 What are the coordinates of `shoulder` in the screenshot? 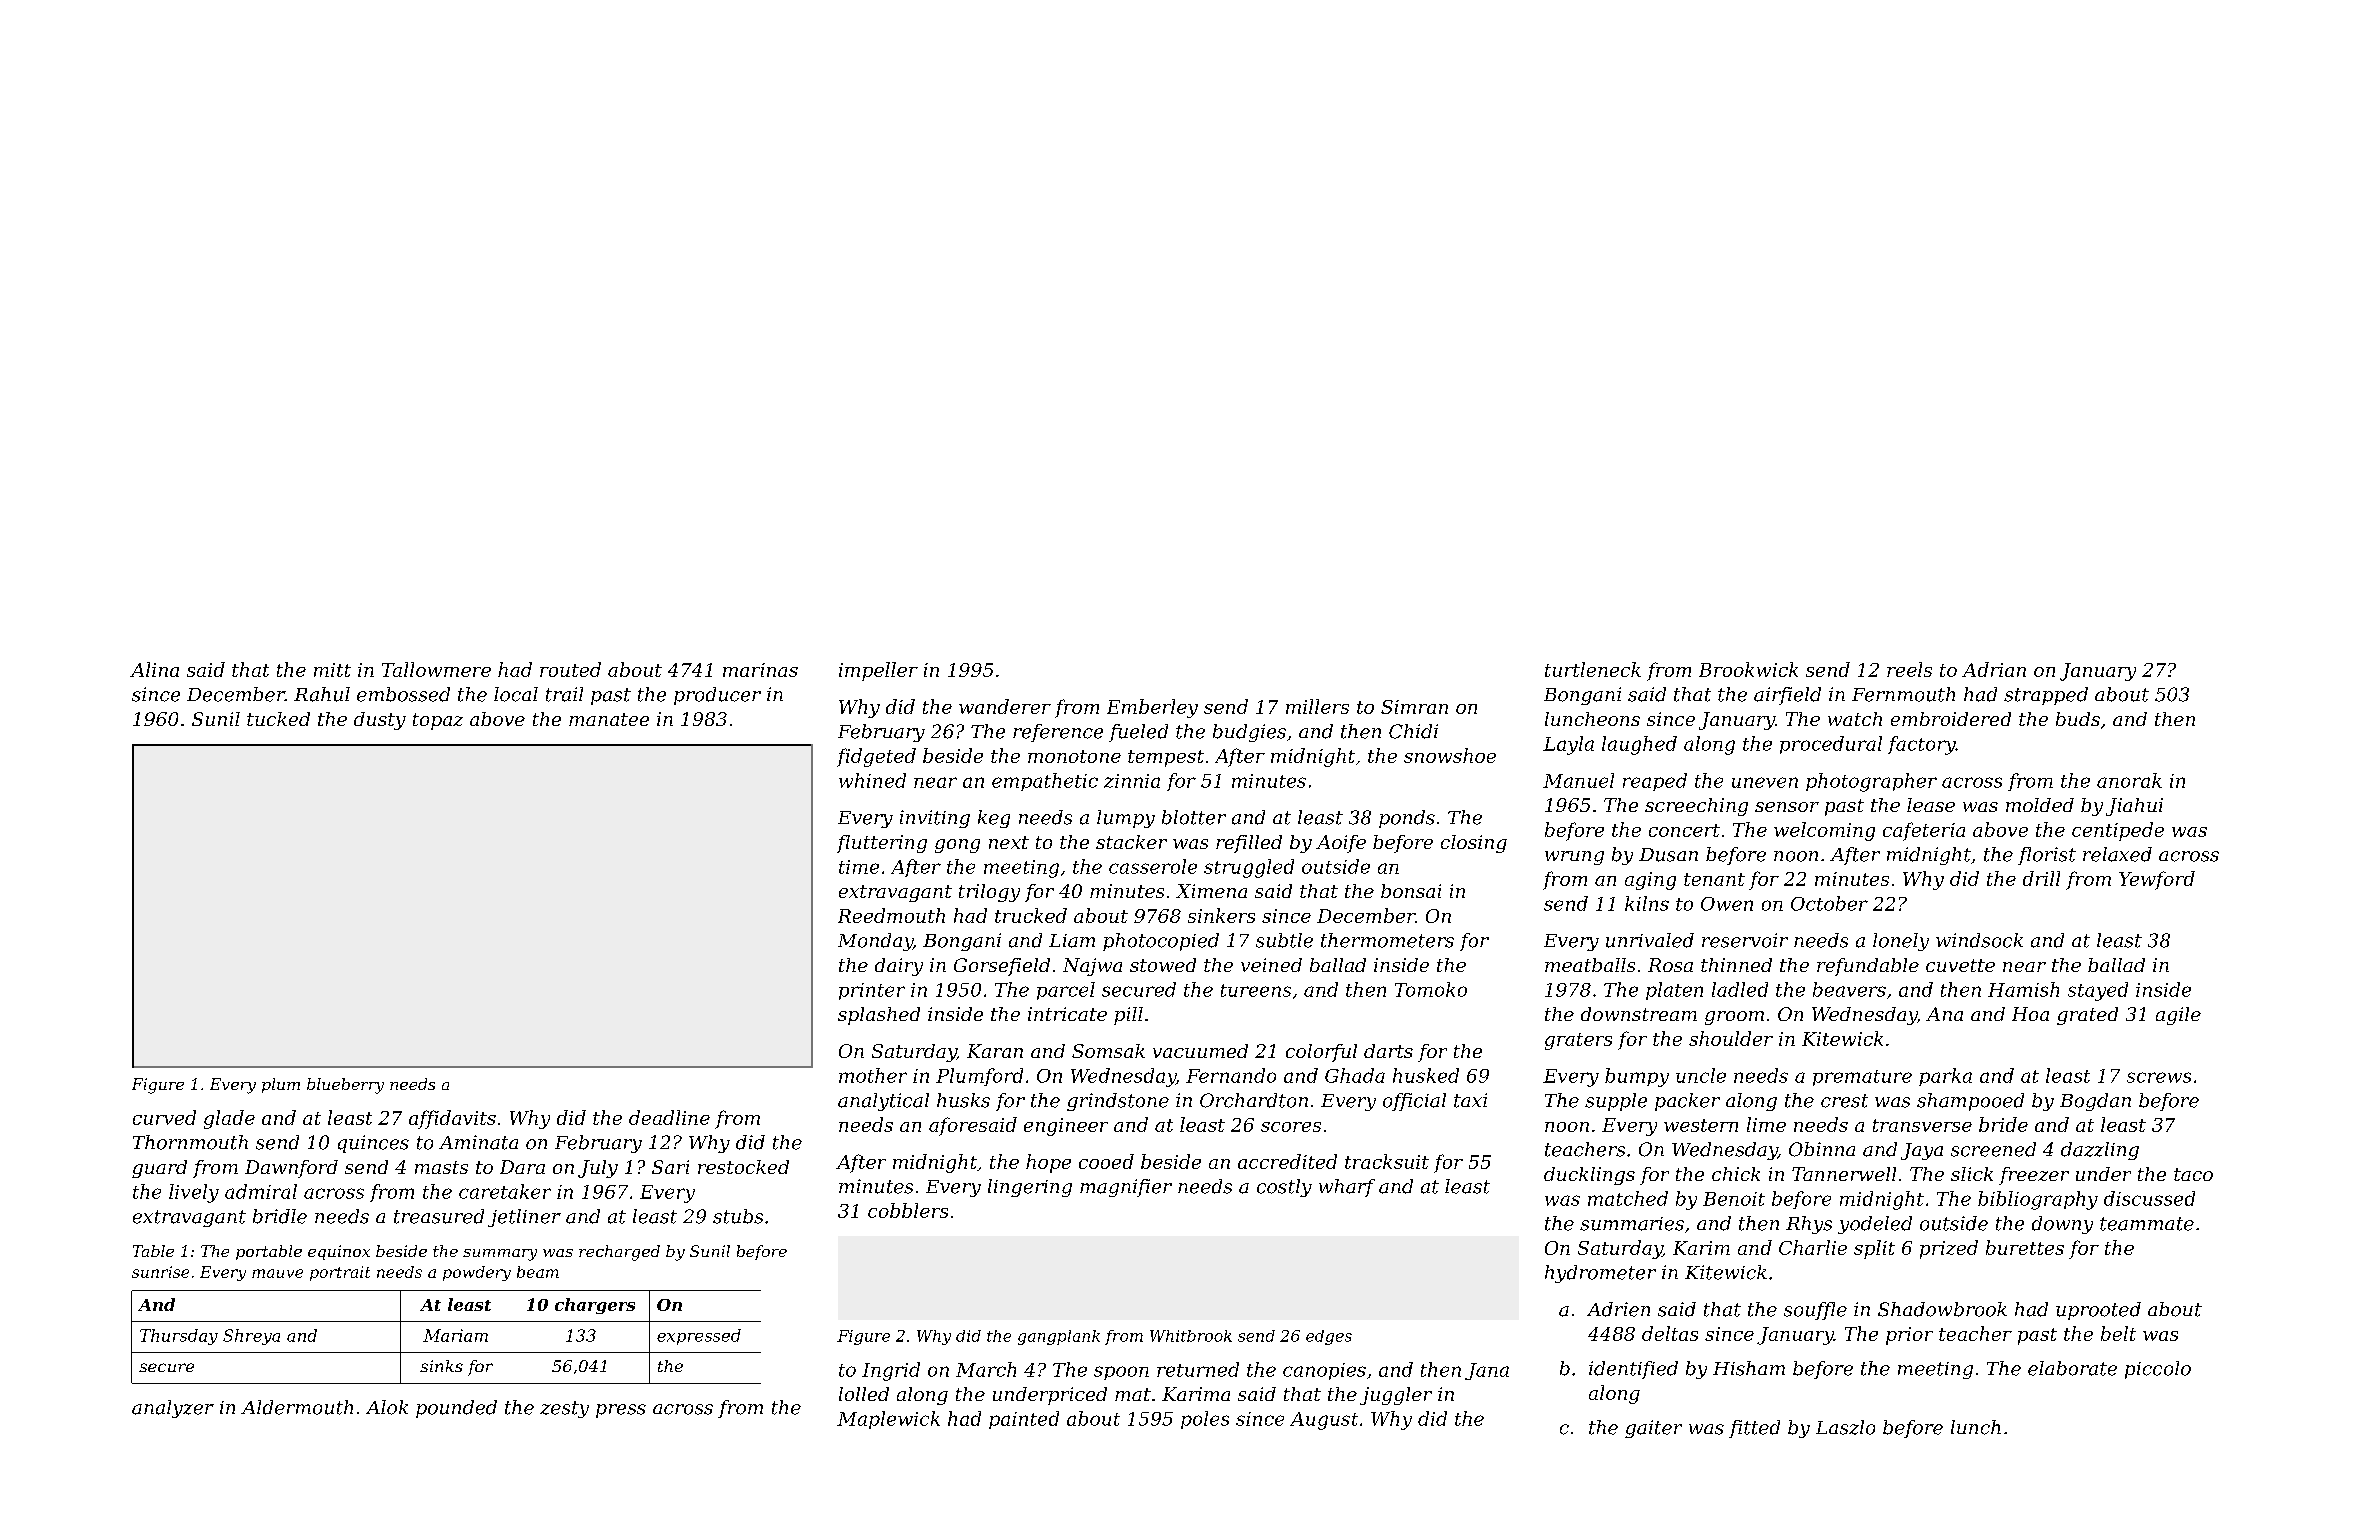 It's located at (1731, 1038).
